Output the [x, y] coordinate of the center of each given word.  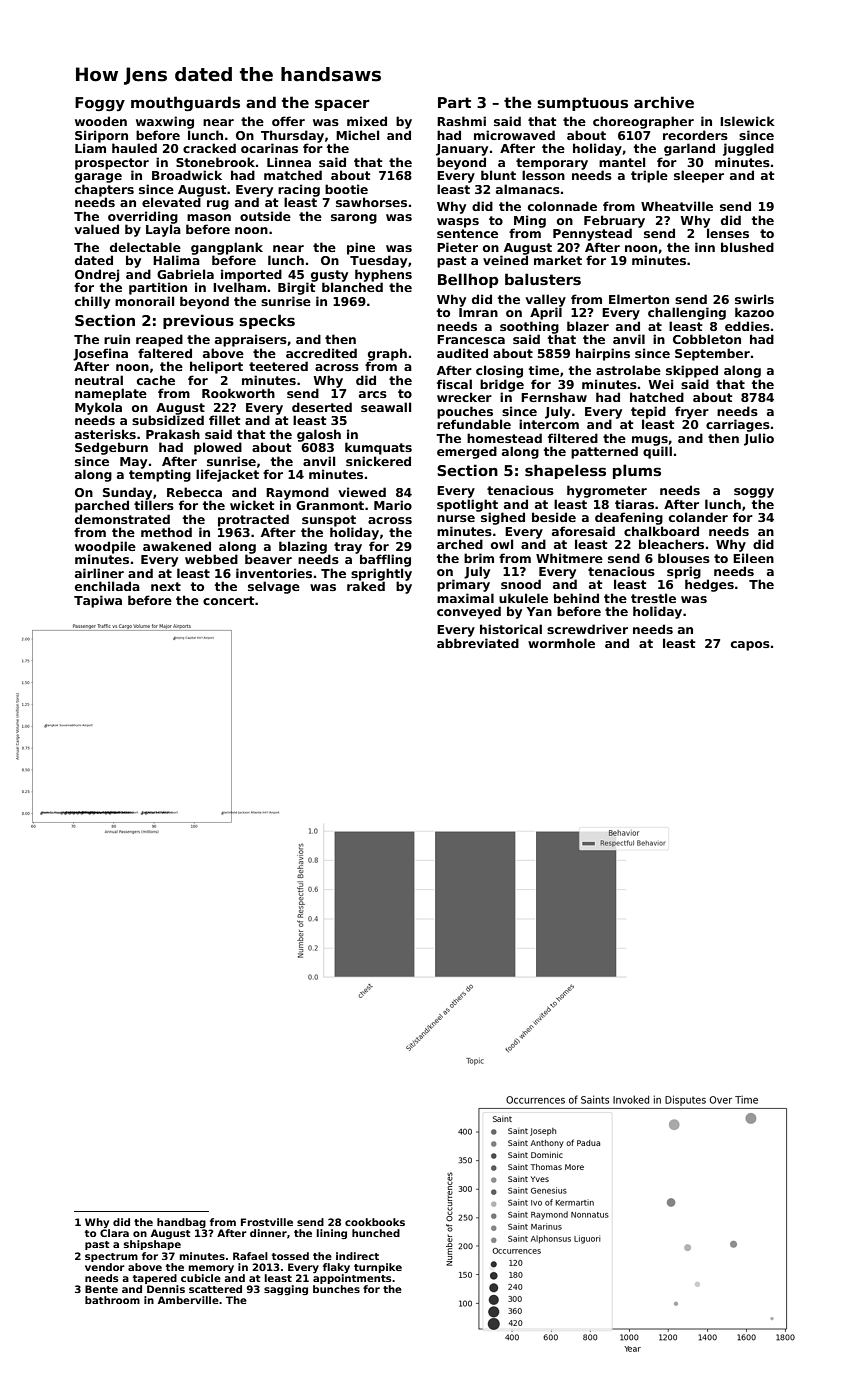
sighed [503, 518]
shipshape [152, 1245]
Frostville [267, 1222]
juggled [748, 149]
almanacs [528, 189]
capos [750, 646]
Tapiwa [98, 601]
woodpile [105, 547]
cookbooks [375, 1222]
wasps [458, 223]
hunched [376, 1233]
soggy [754, 493]
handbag [181, 1223]
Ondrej [97, 275]
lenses [728, 233]
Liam [90, 148]
